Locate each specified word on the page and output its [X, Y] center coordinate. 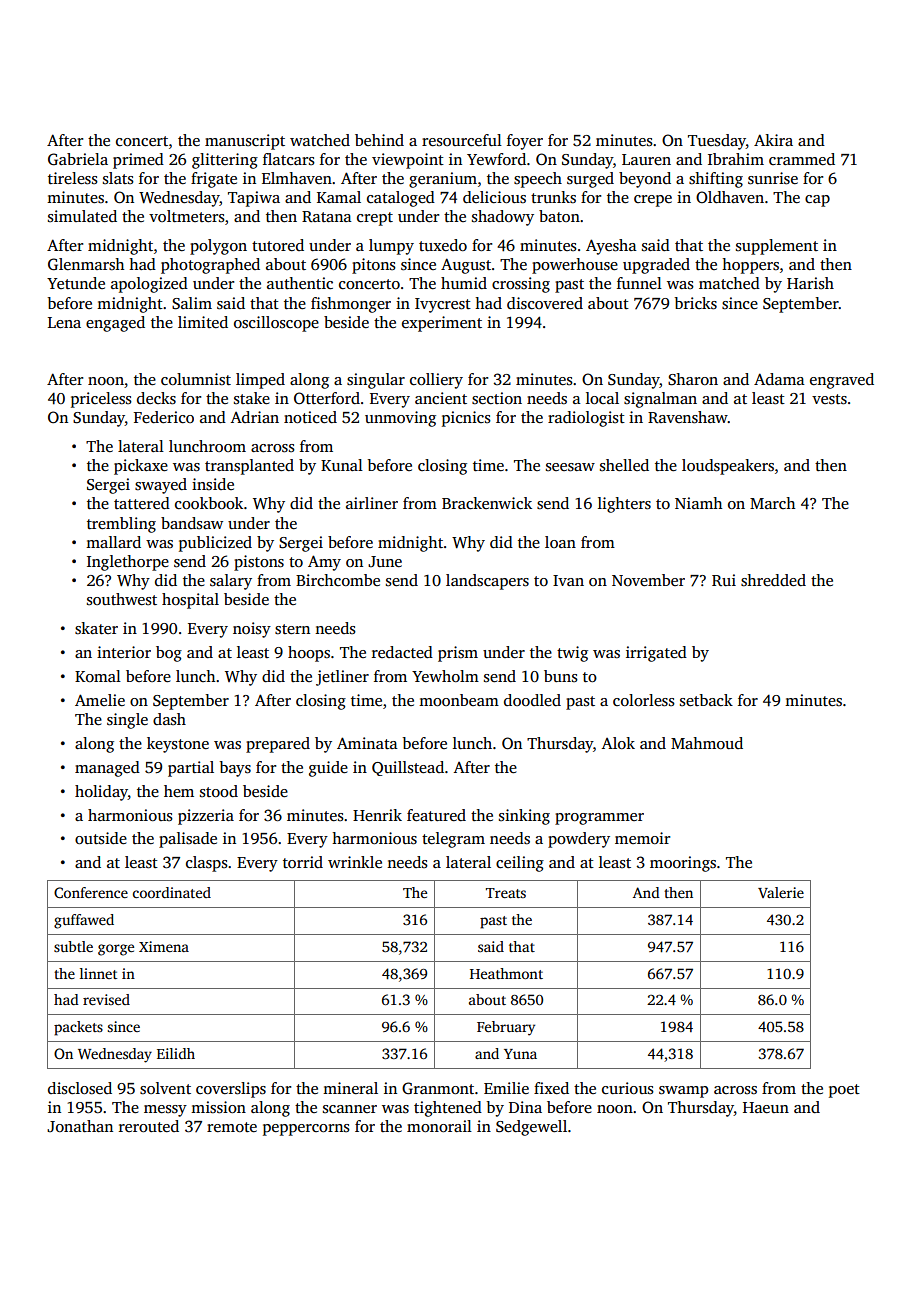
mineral [350, 1088]
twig [572, 654]
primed [138, 161]
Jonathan [80, 1126]
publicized [215, 544]
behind [379, 140]
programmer [599, 819]
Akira [773, 140]
